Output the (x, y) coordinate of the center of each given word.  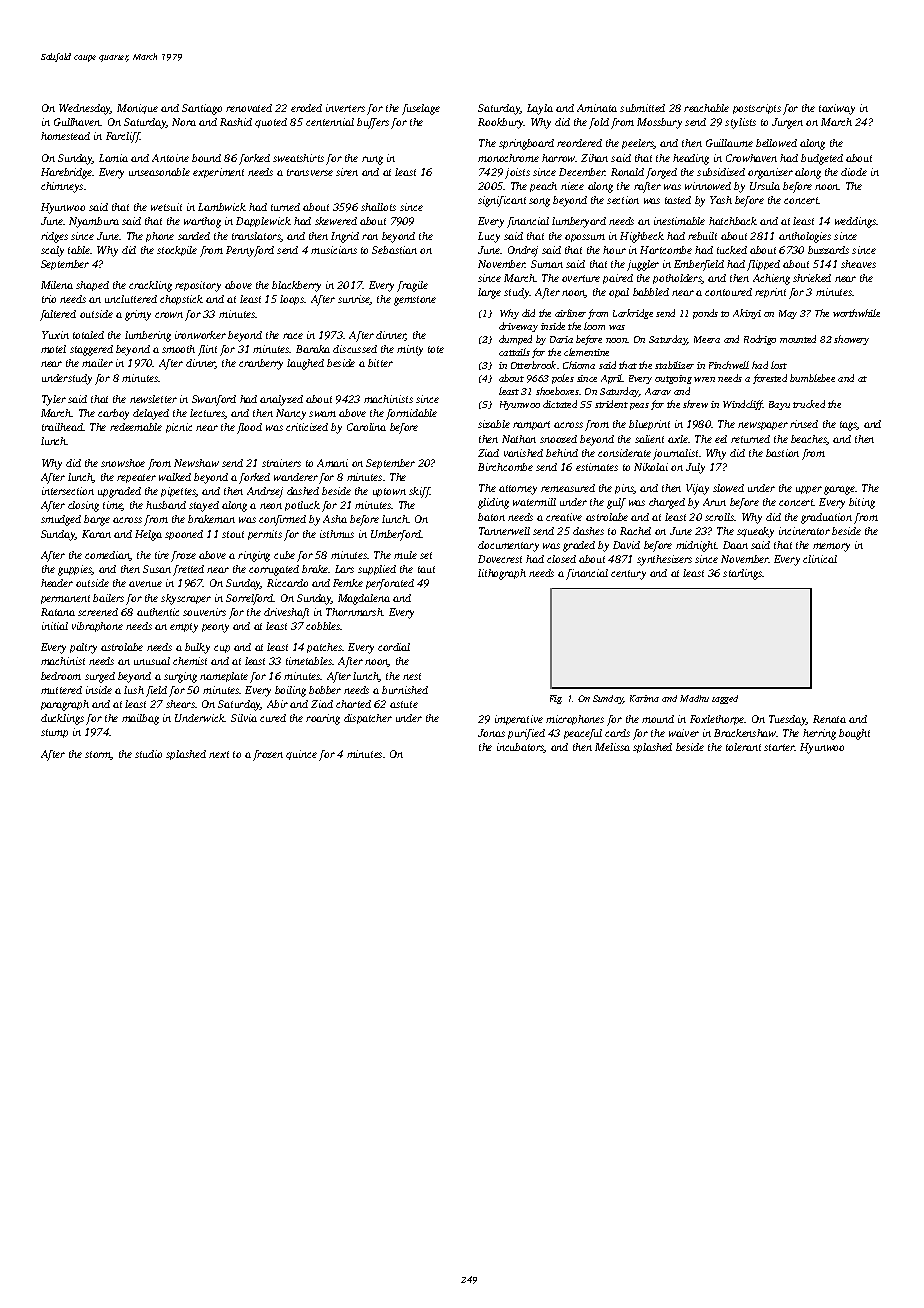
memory (831, 547)
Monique (137, 109)
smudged (61, 520)
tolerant (743, 747)
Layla (540, 109)
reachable (706, 108)
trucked (809, 404)
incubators (520, 748)
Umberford (396, 535)
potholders (677, 279)
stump (54, 733)
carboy (113, 414)
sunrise (354, 300)
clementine (586, 352)
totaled (88, 335)
